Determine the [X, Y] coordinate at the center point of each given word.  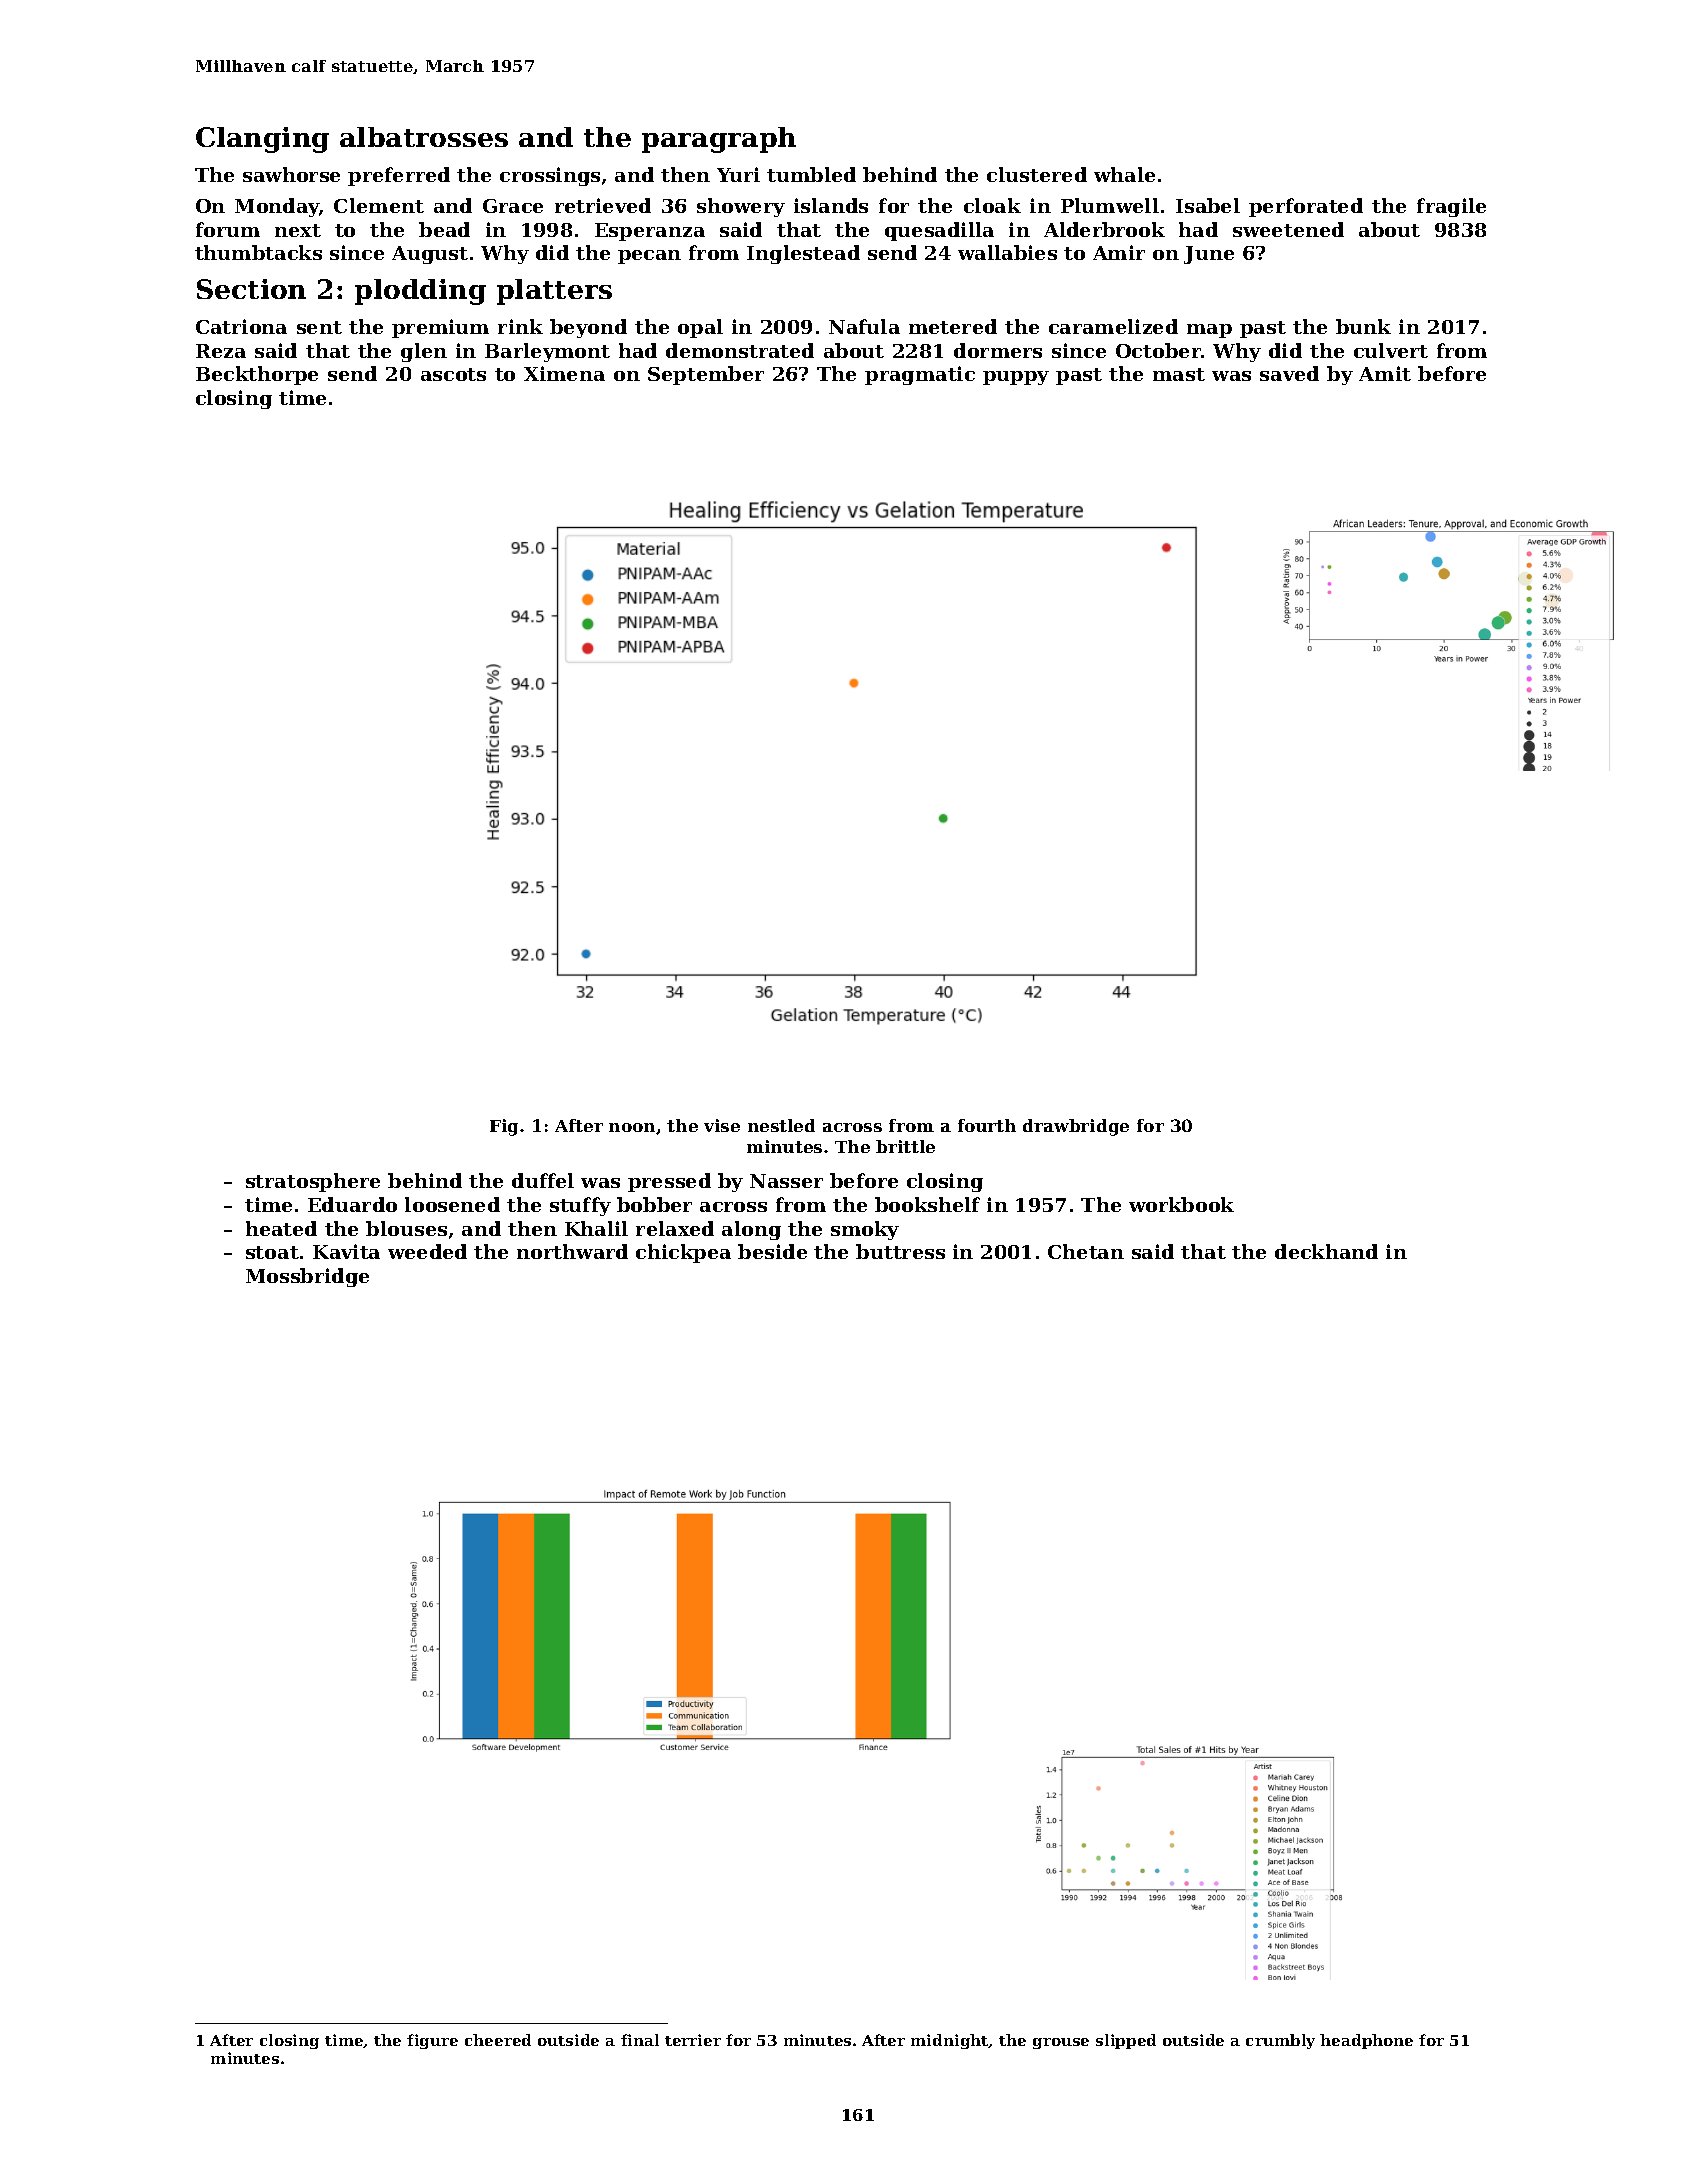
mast [1179, 374]
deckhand [1326, 1251]
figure [432, 2041]
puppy [1016, 378]
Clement [379, 205]
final [640, 2040]
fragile [1451, 207]
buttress [900, 1251]
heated [281, 1228]
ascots [453, 374]
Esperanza [650, 232]
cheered [498, 2040]
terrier [693, 2040]
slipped [1126, 2041]
